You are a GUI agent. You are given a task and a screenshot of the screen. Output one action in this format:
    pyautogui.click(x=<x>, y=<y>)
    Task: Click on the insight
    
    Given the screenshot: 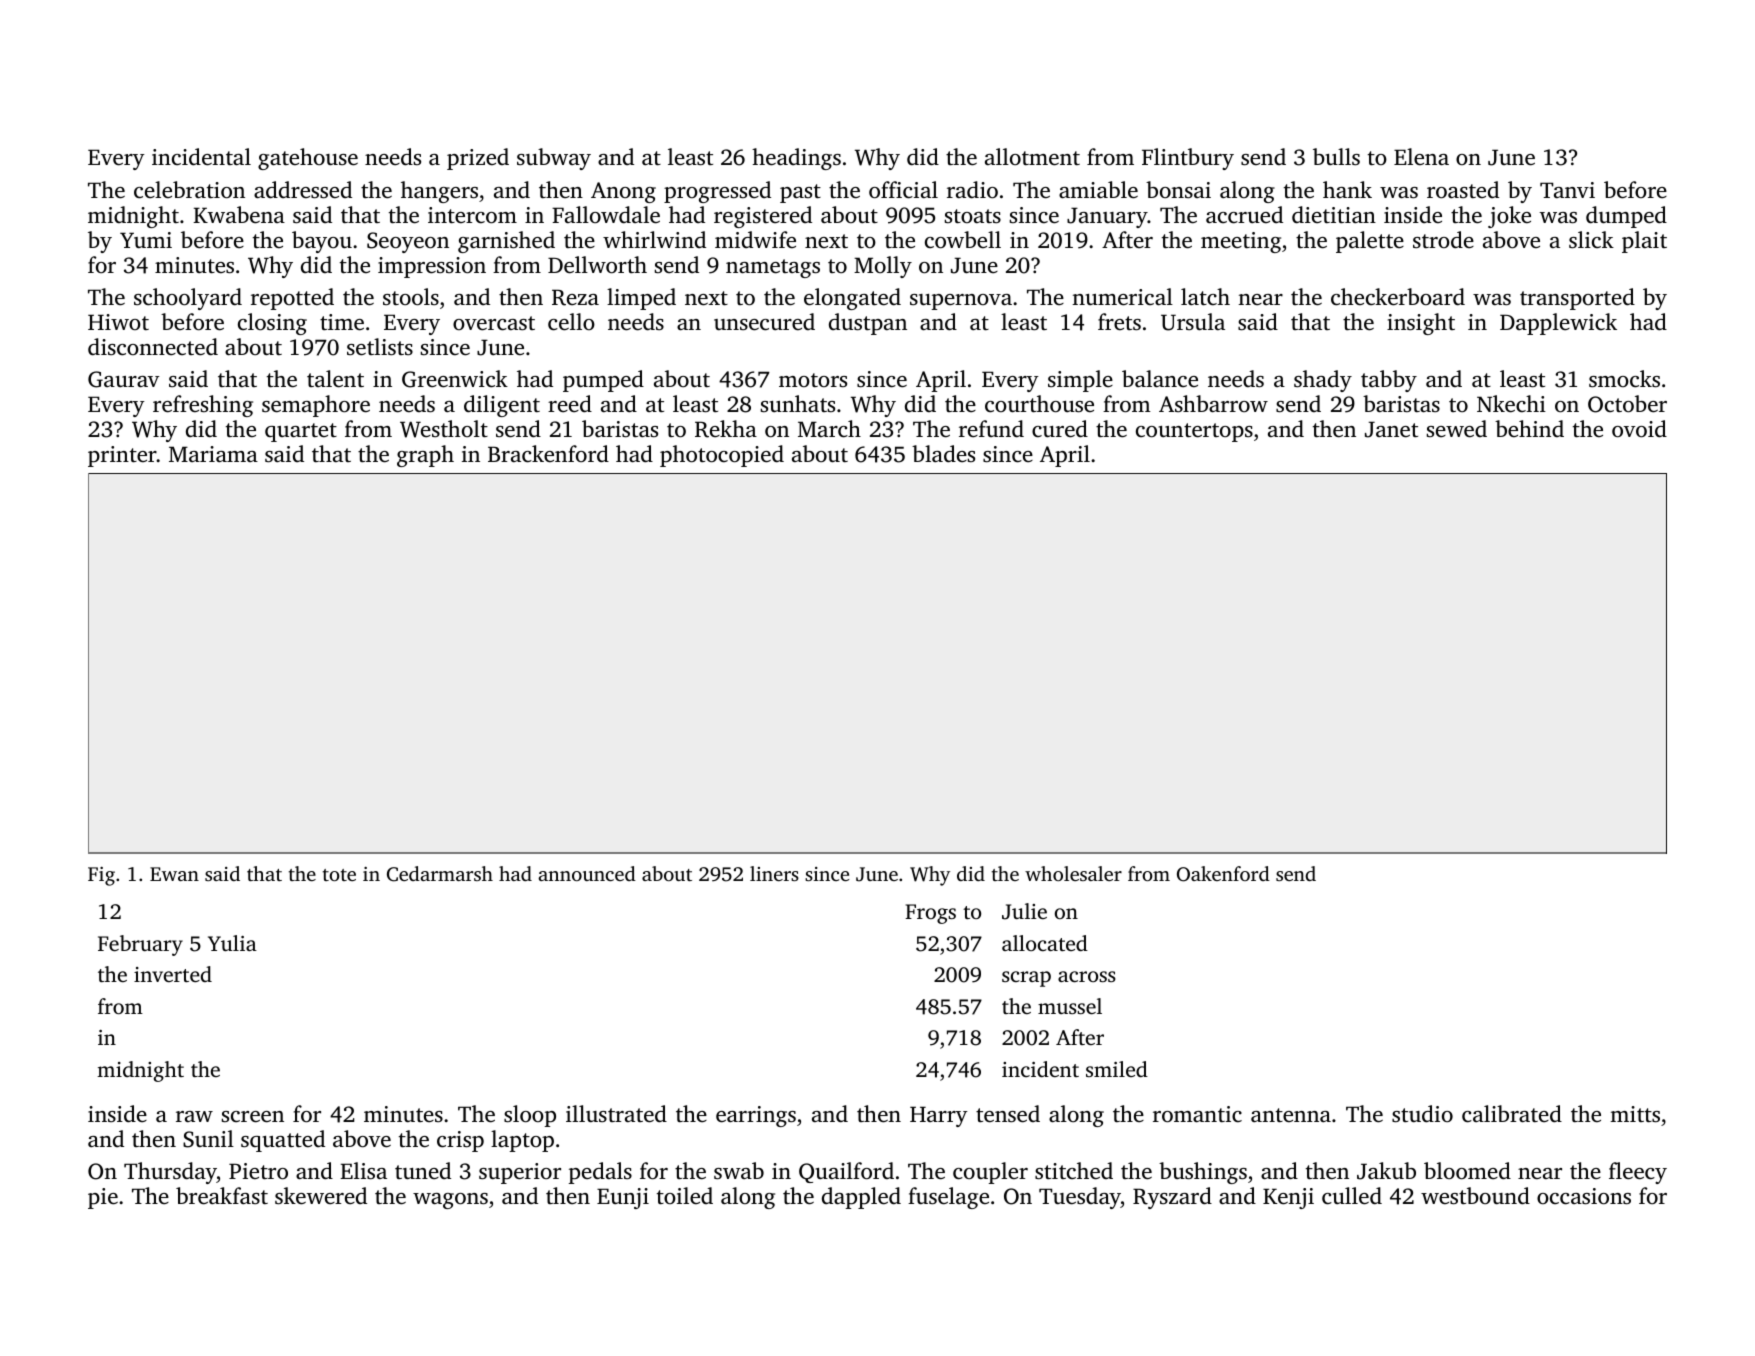 What is the action you would take?
    pyautogui.click(x=1421, y=324)
